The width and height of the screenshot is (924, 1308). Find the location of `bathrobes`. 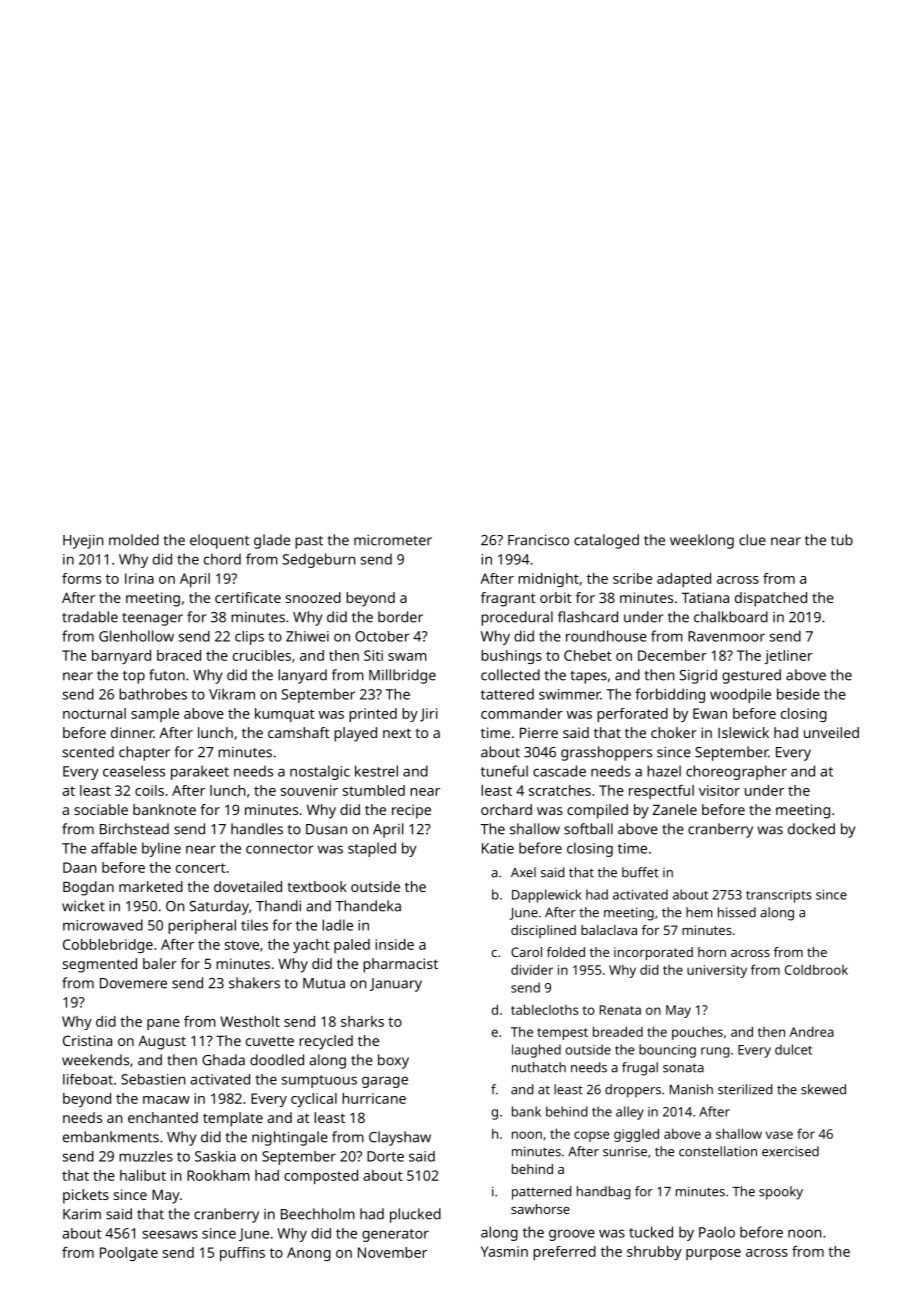

bathrobes is located at coordinates (153, 694).
